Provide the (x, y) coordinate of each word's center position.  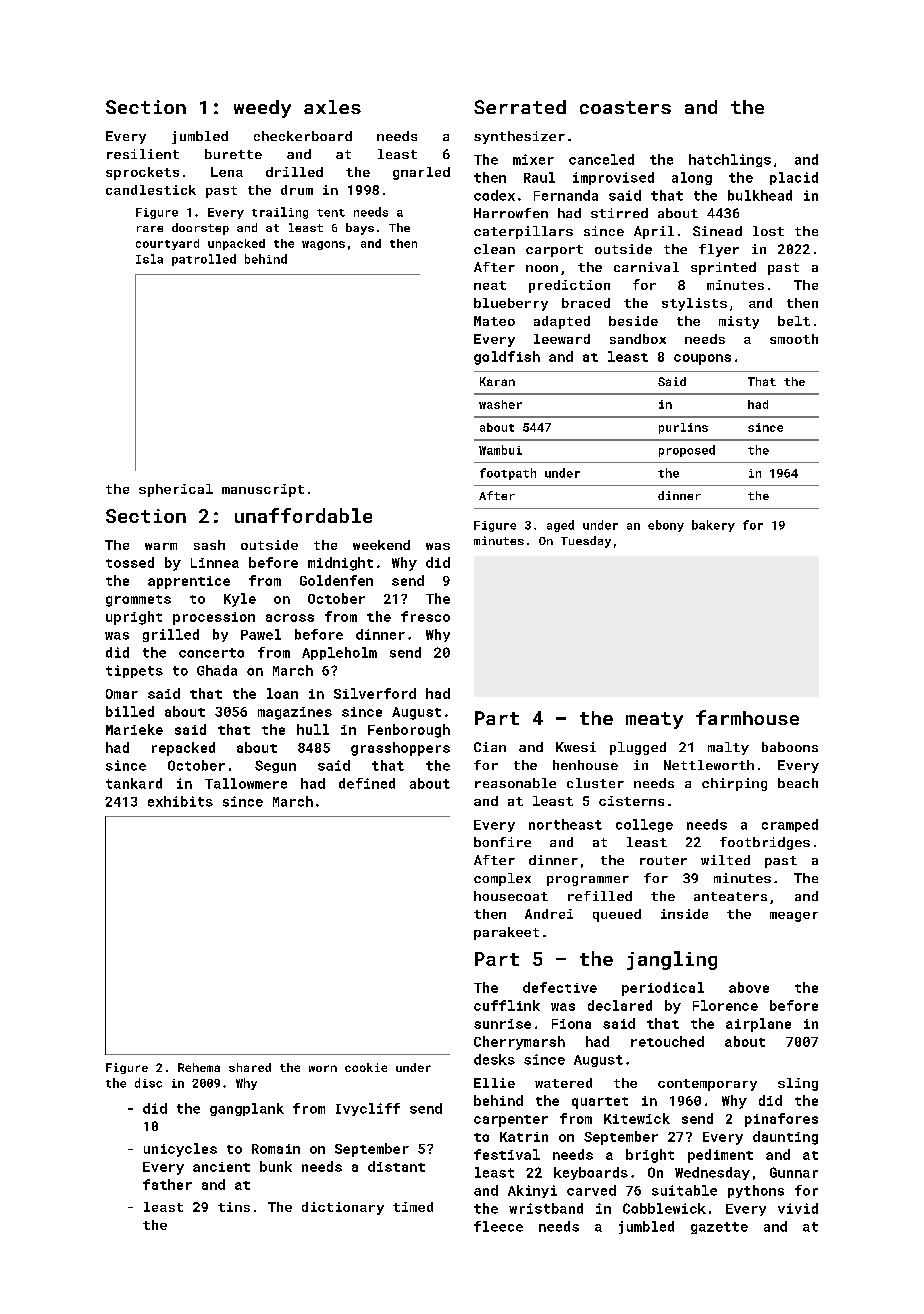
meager (794, 917)
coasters (625, 107)
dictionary (343, 1208)
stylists (694, 304)
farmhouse (747, 717)
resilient (143, 154)
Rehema (199, 1067)
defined (367, 783)
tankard (134, 783)
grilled (171, 635)
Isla (149, 259)
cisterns (631, 801)
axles (332, 107)
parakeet (506, 933)
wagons (323, 245)
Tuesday (586, 542)
